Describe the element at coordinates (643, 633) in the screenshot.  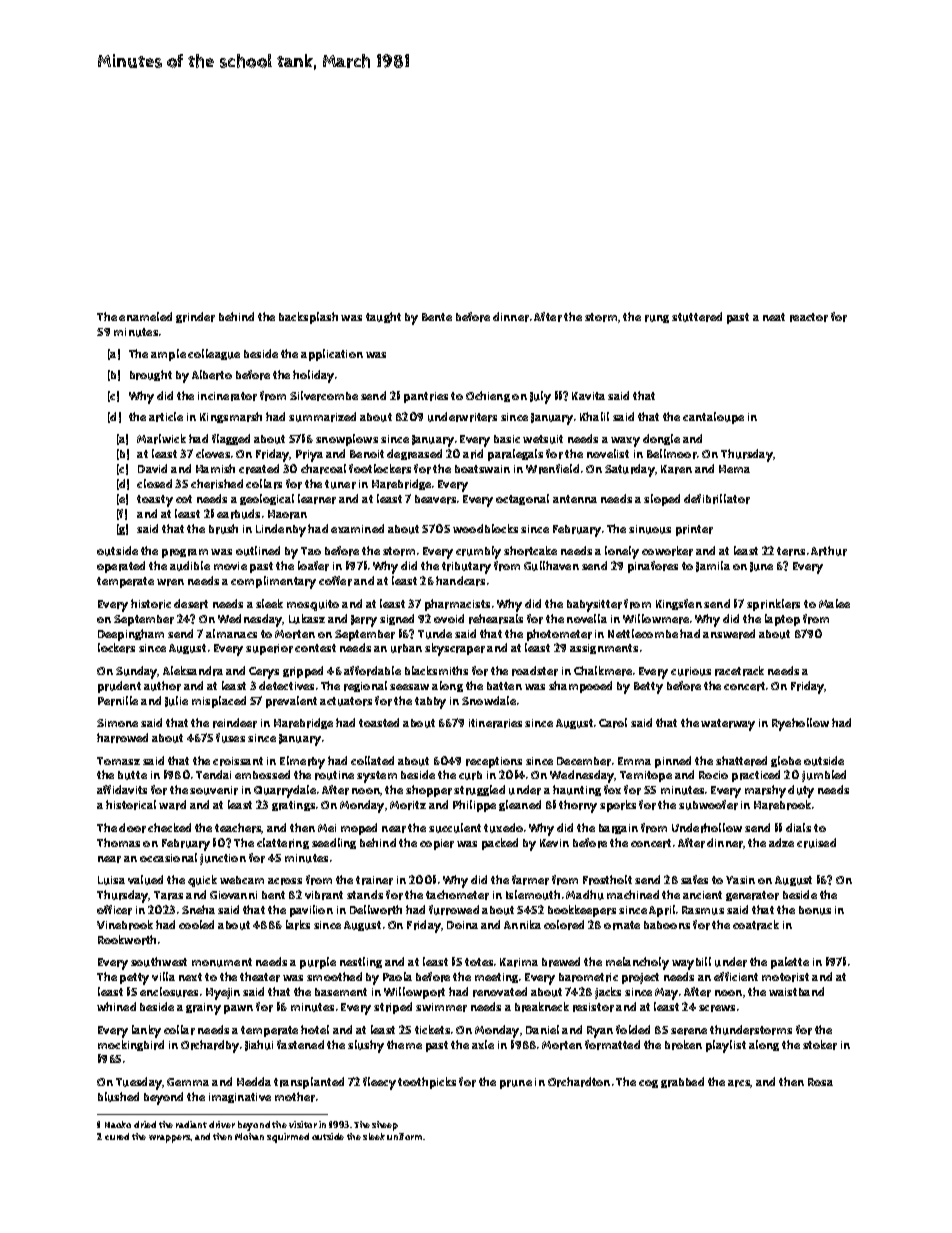
I see `Nettlecombe` at that location.
